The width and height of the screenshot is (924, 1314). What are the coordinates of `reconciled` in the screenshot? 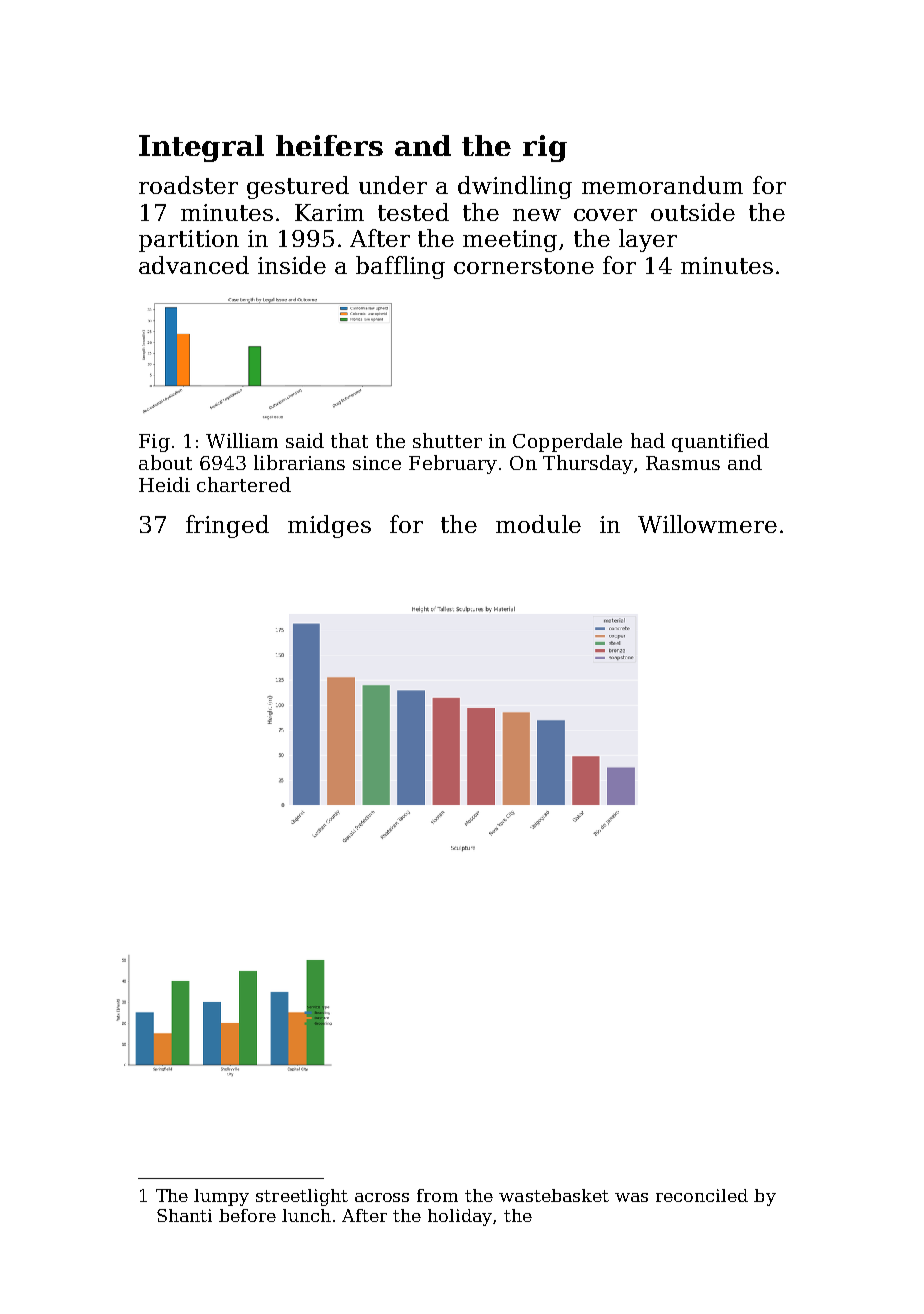 It's located at (702, 1195).
